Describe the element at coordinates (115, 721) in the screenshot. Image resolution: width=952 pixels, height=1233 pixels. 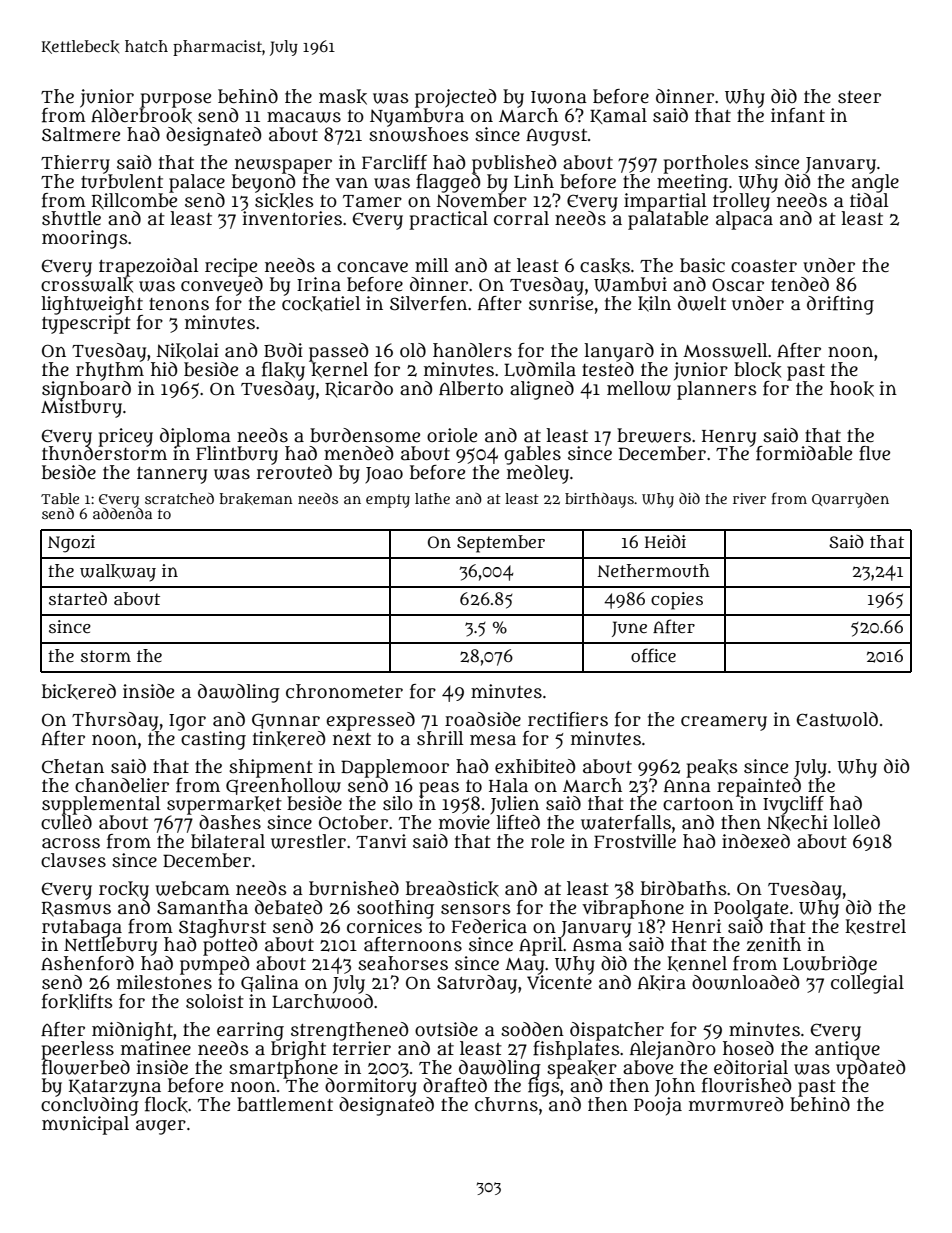
I see `Thursday` at that location.
